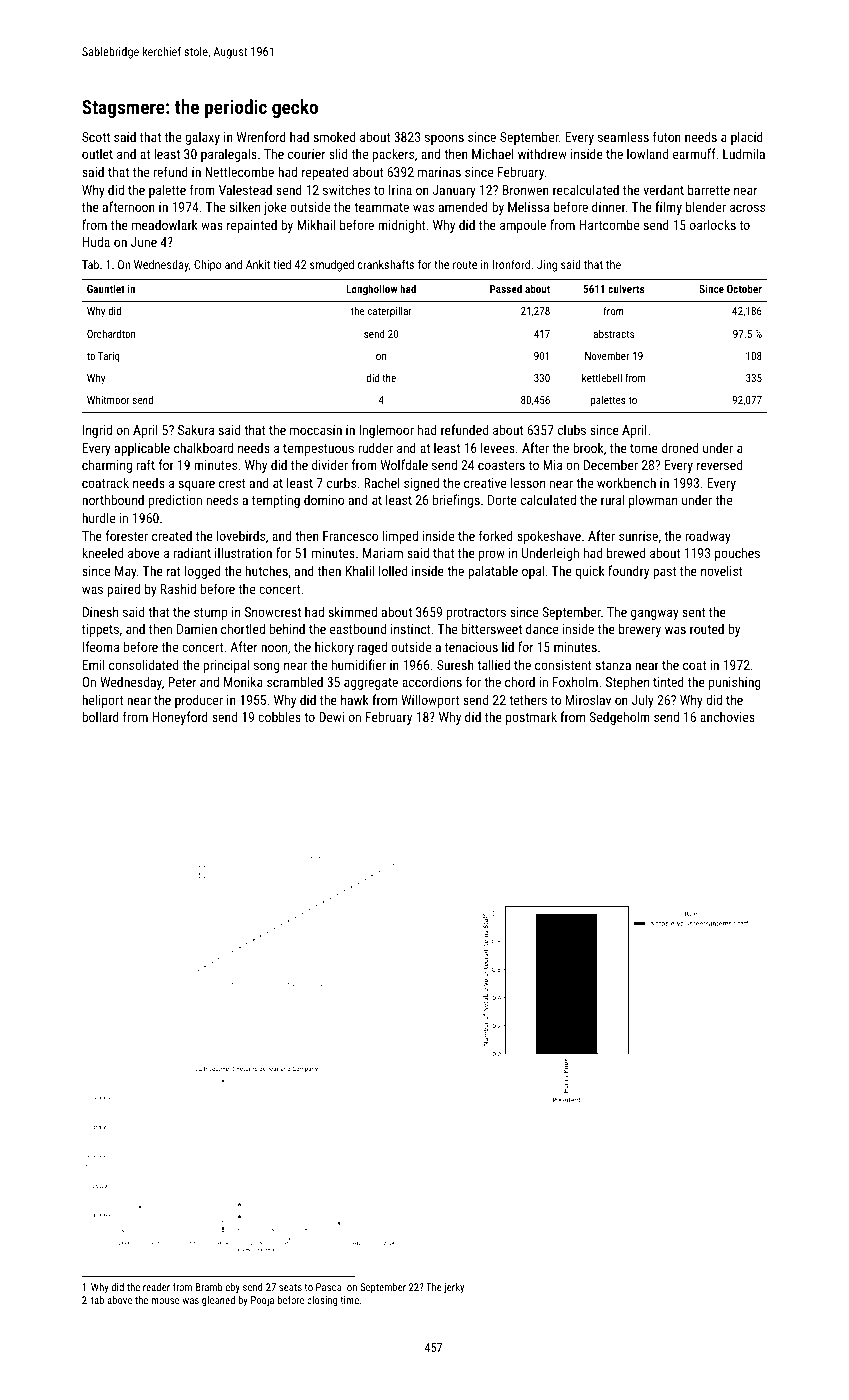 This image has height=1400, width=849. I want to click on smoked, so click(334, 136).
